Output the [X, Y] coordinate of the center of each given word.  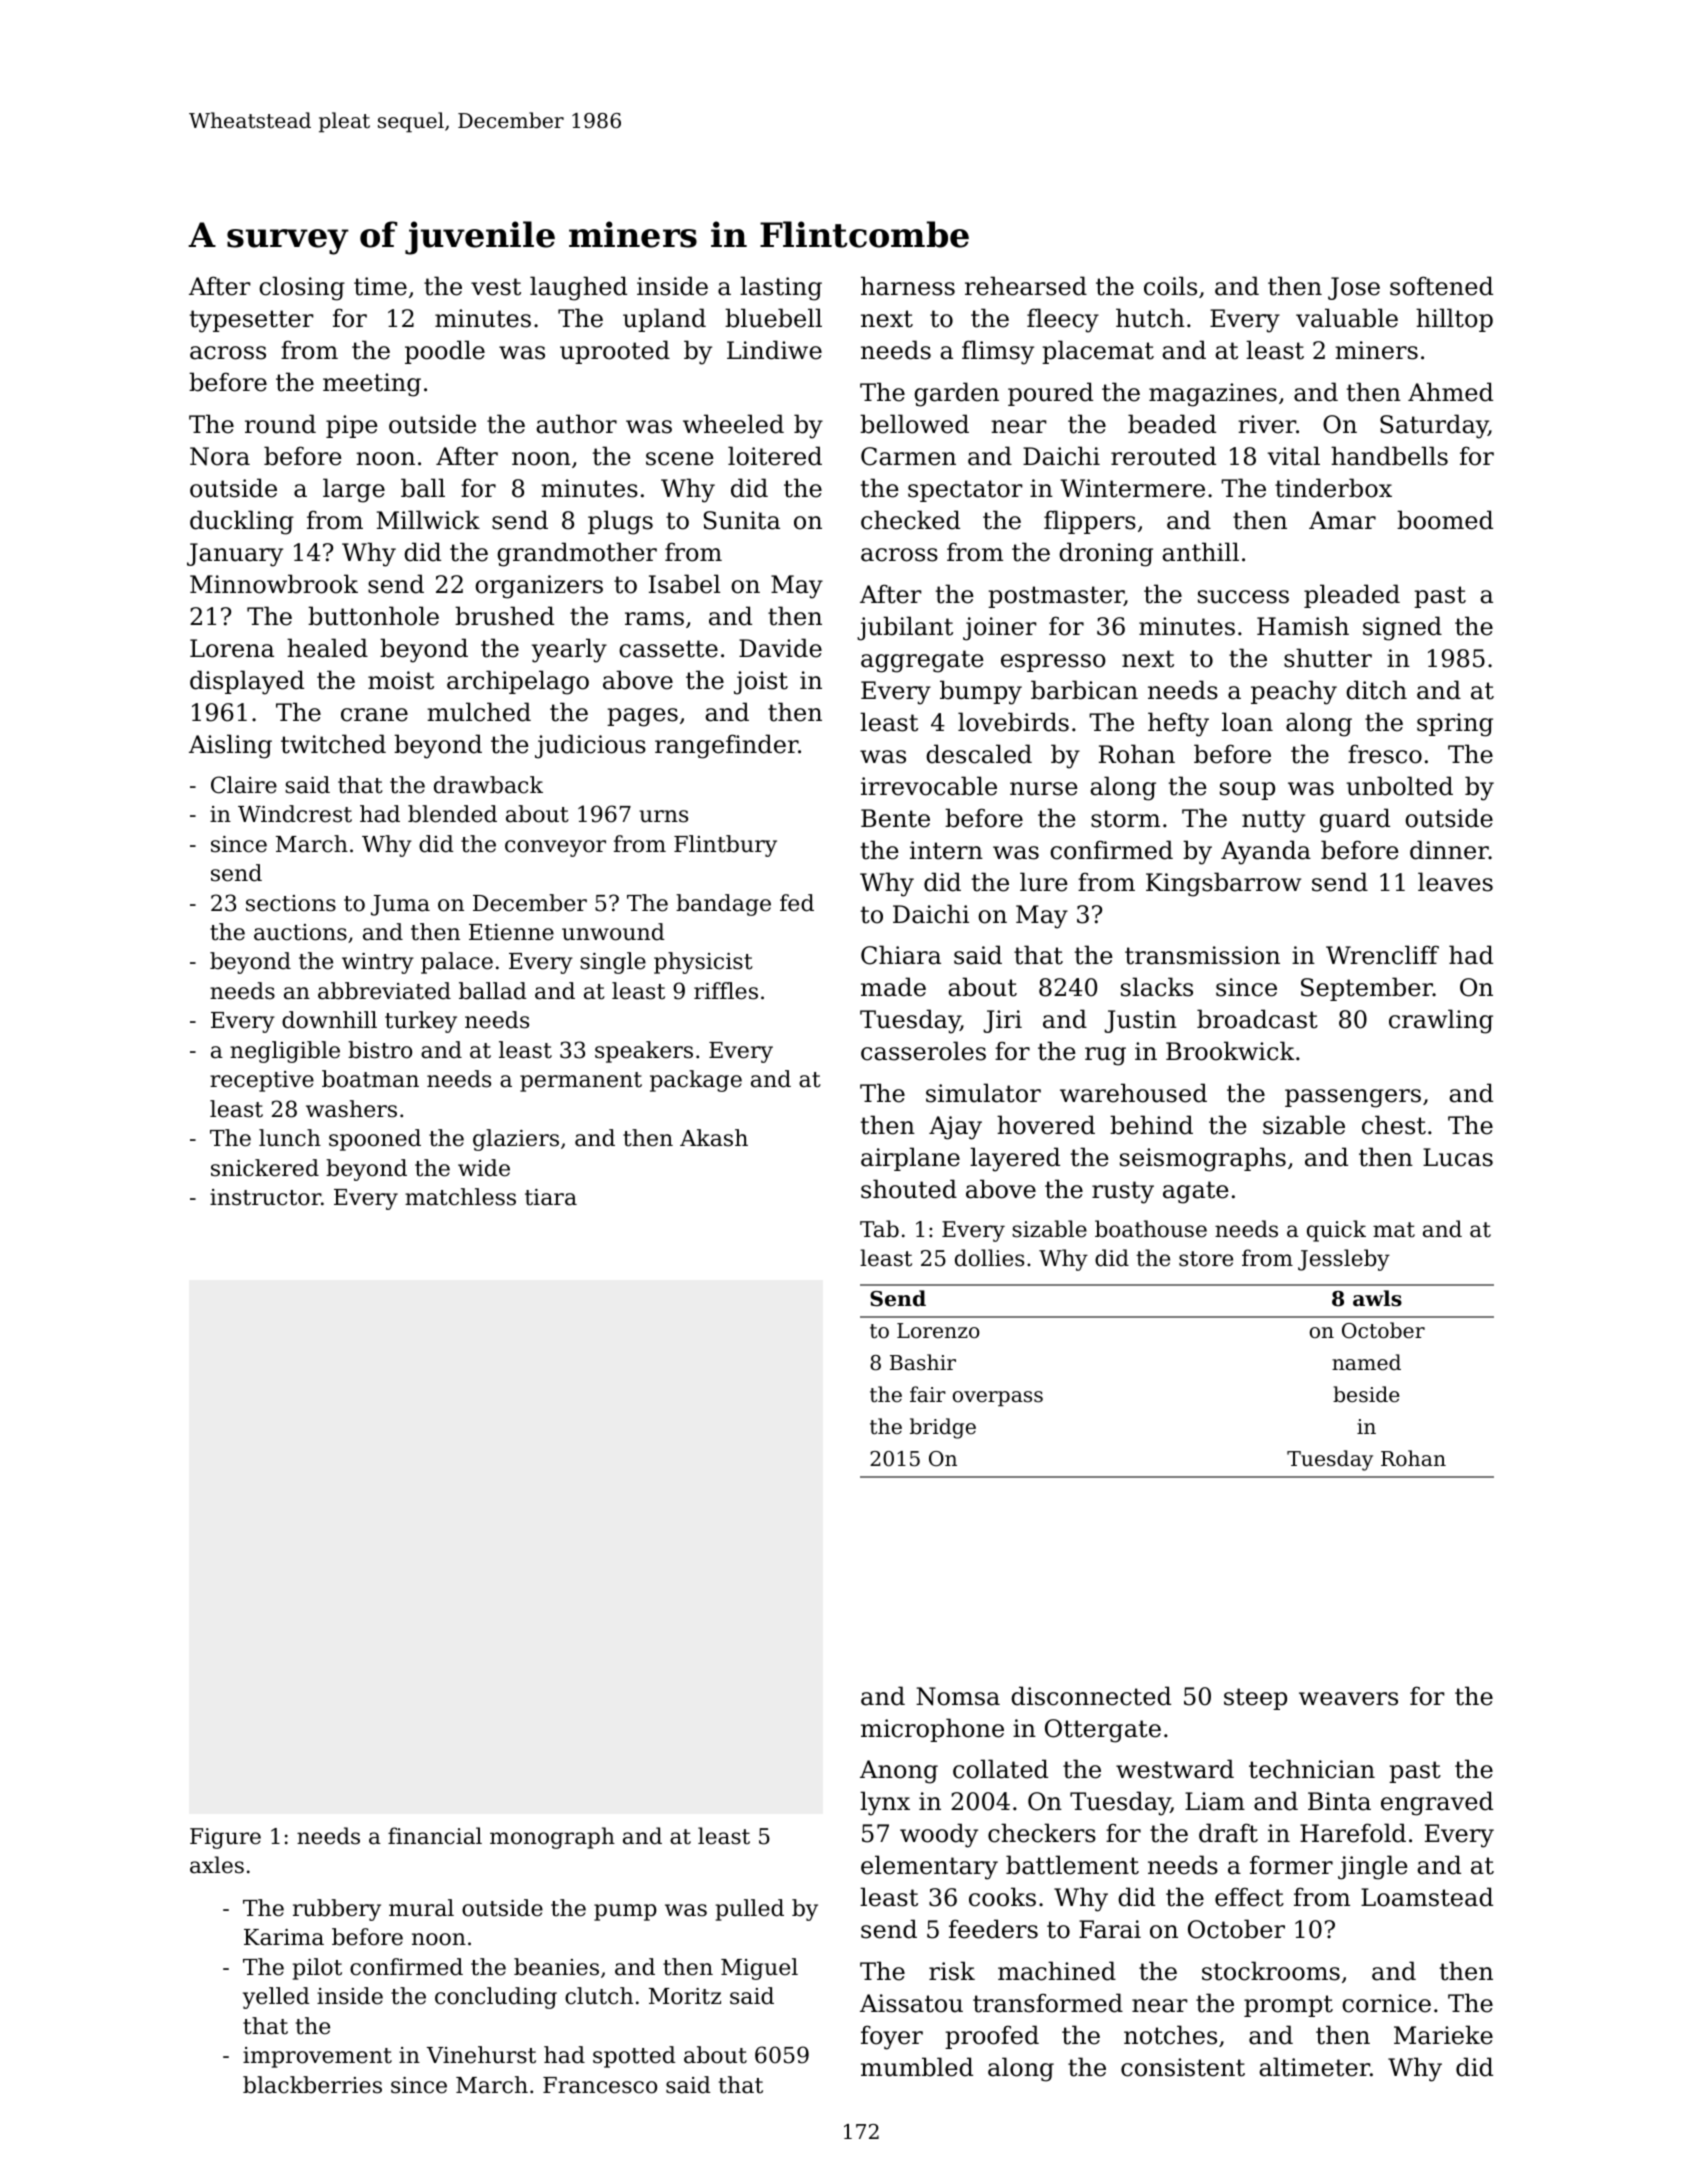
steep [1255, 1699]
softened [1441, 286]
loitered [775, 456]
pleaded [1352, 596]
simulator [983, 1093]
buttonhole [373, 616]
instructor [265, 1197]
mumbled [917, 2067]
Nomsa [958, 1696]
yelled [276, 1998]
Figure [225, 1838]
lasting [781, 288]
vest [496, 287]
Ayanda [1266, 852]
